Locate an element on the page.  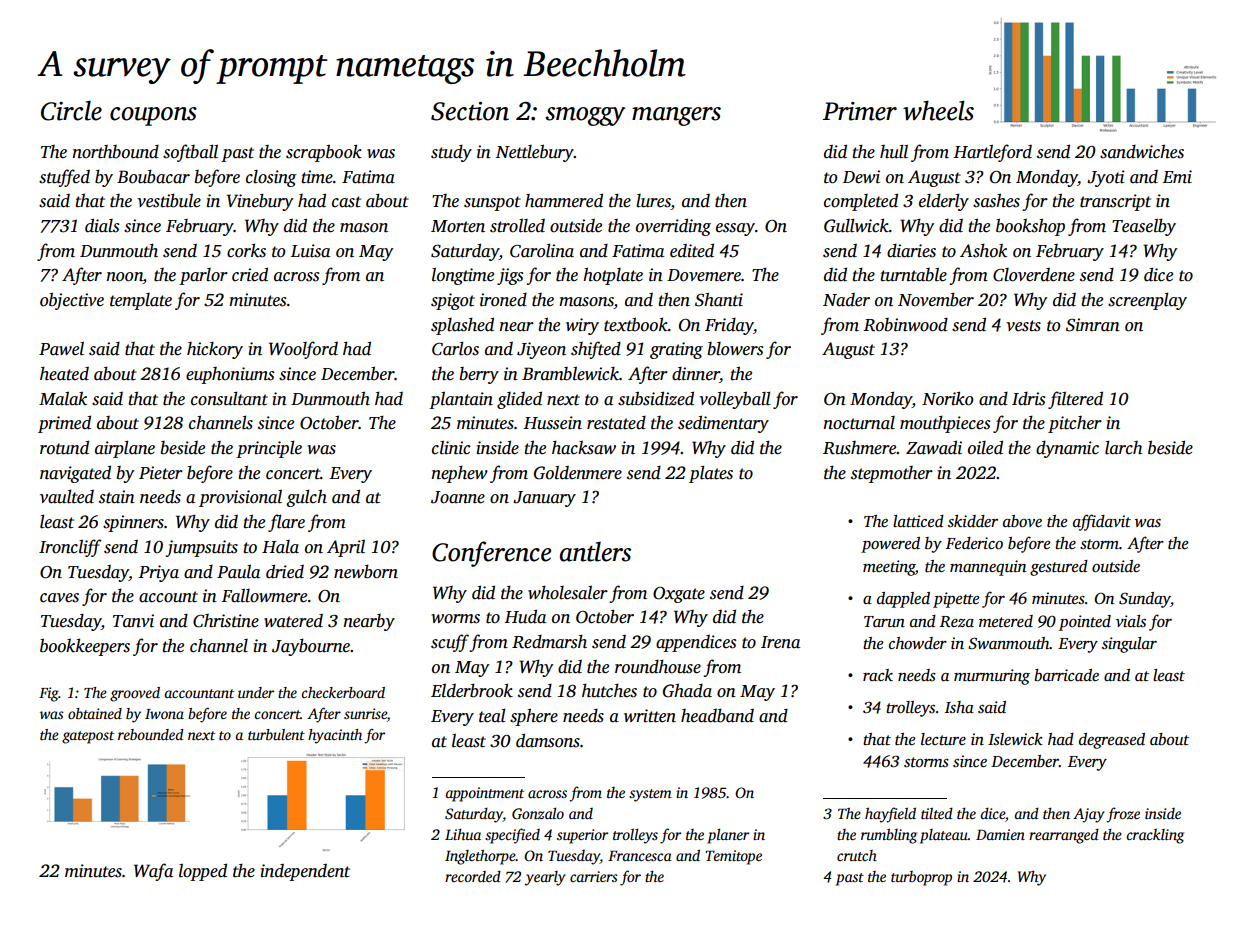
Woolford is located at coordinates (303, 350).
